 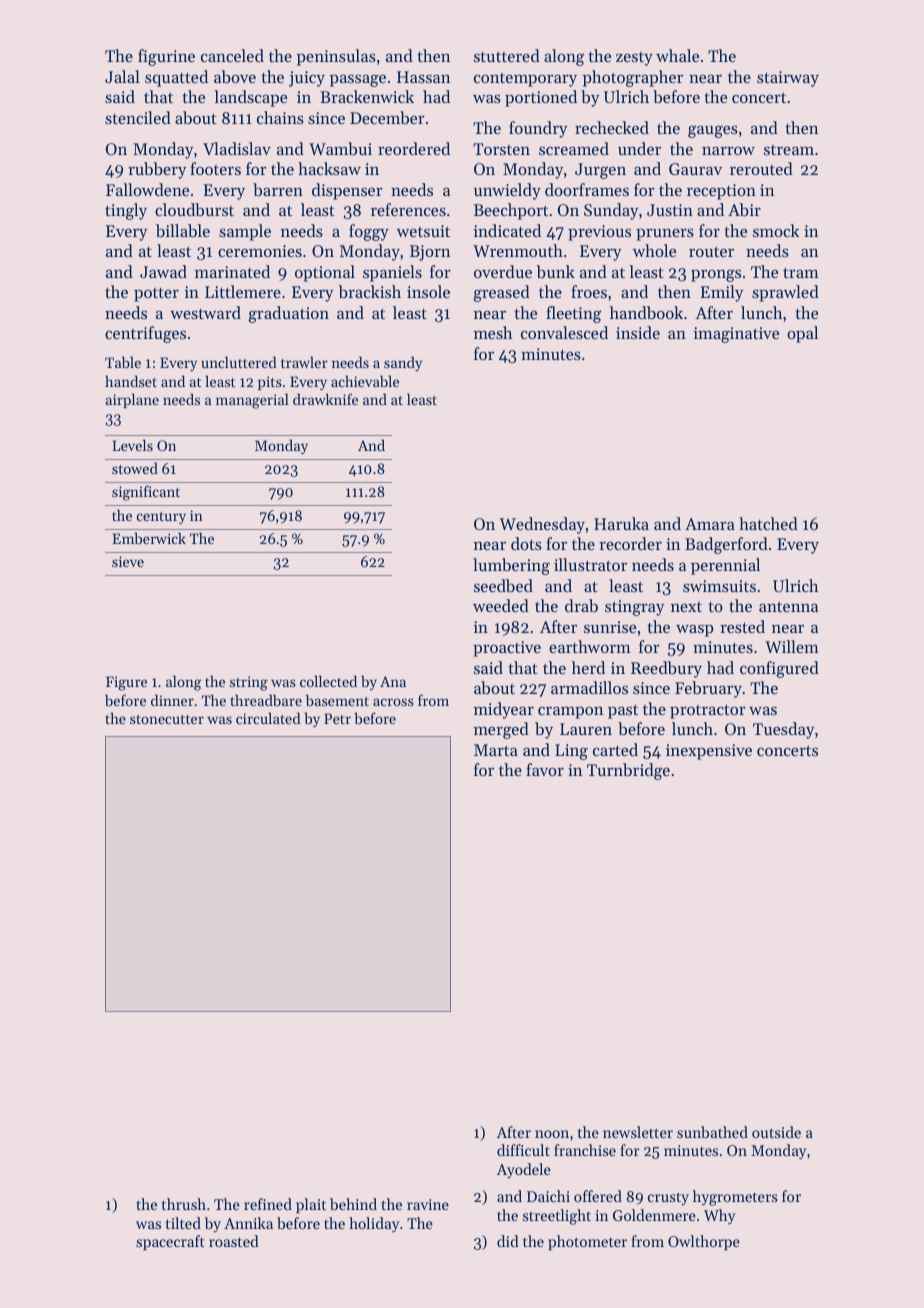 I want to click on string, so click(x=249, y=683).
